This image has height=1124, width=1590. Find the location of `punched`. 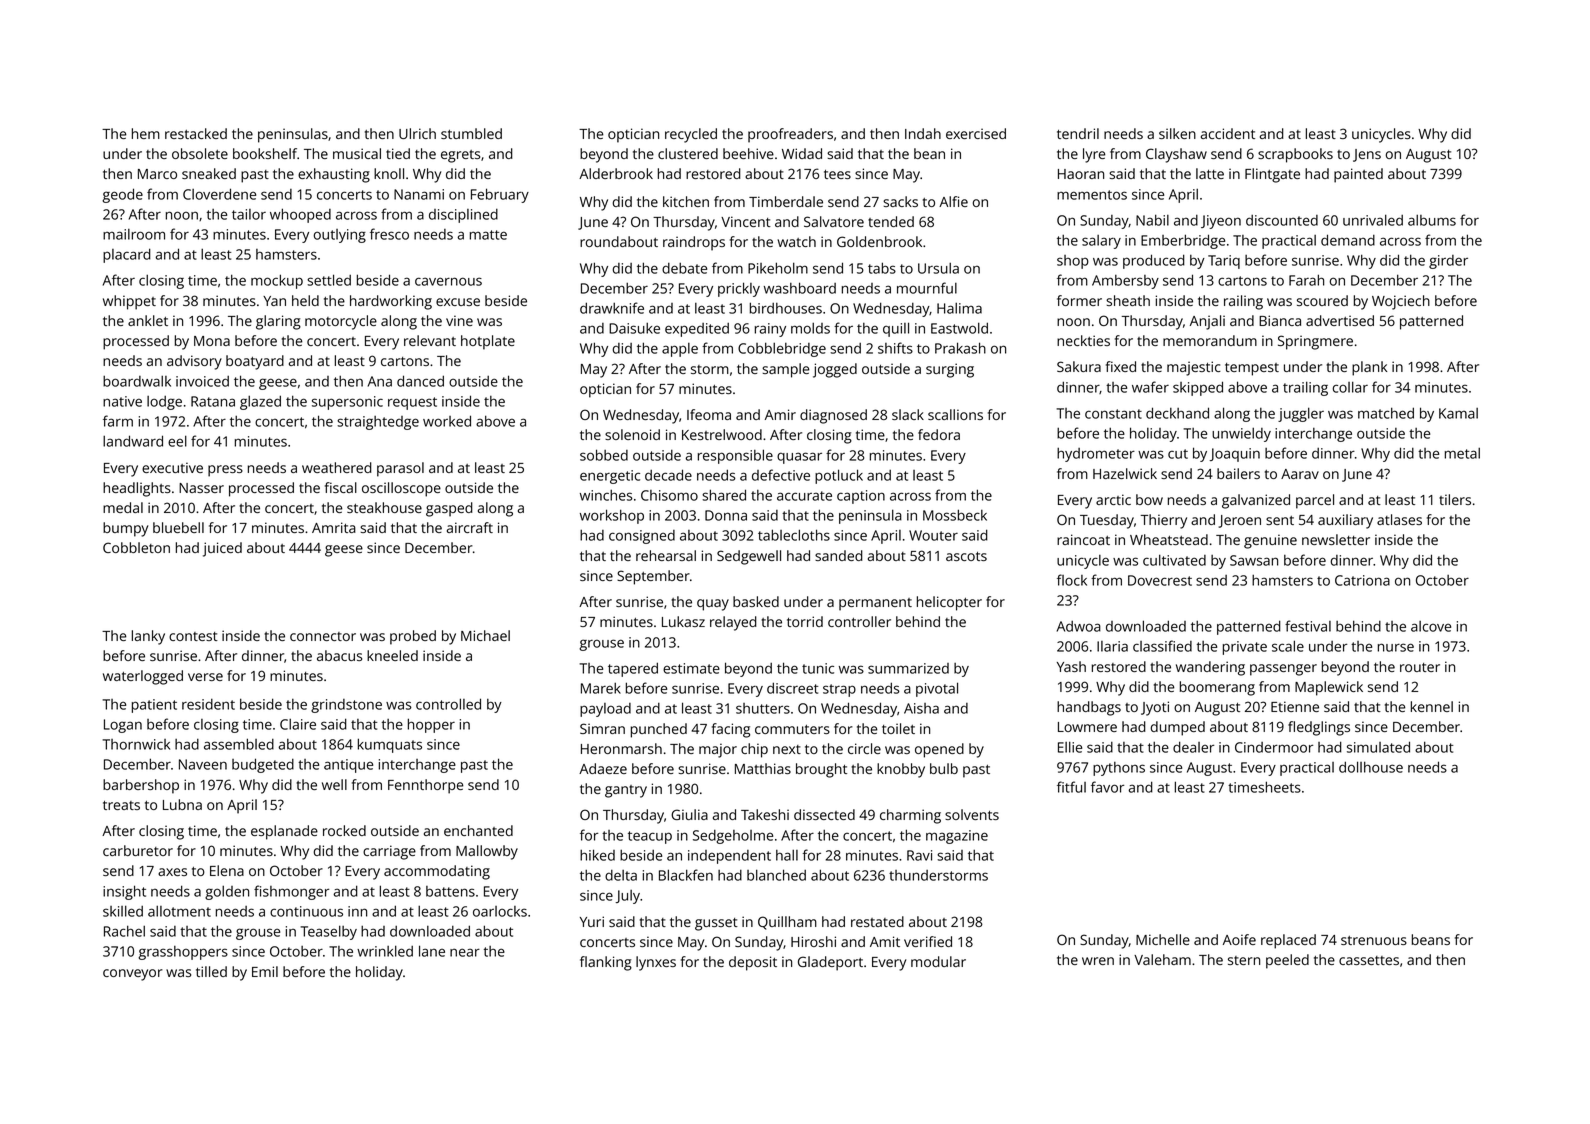

punched is located at coordinates (659, 730).
